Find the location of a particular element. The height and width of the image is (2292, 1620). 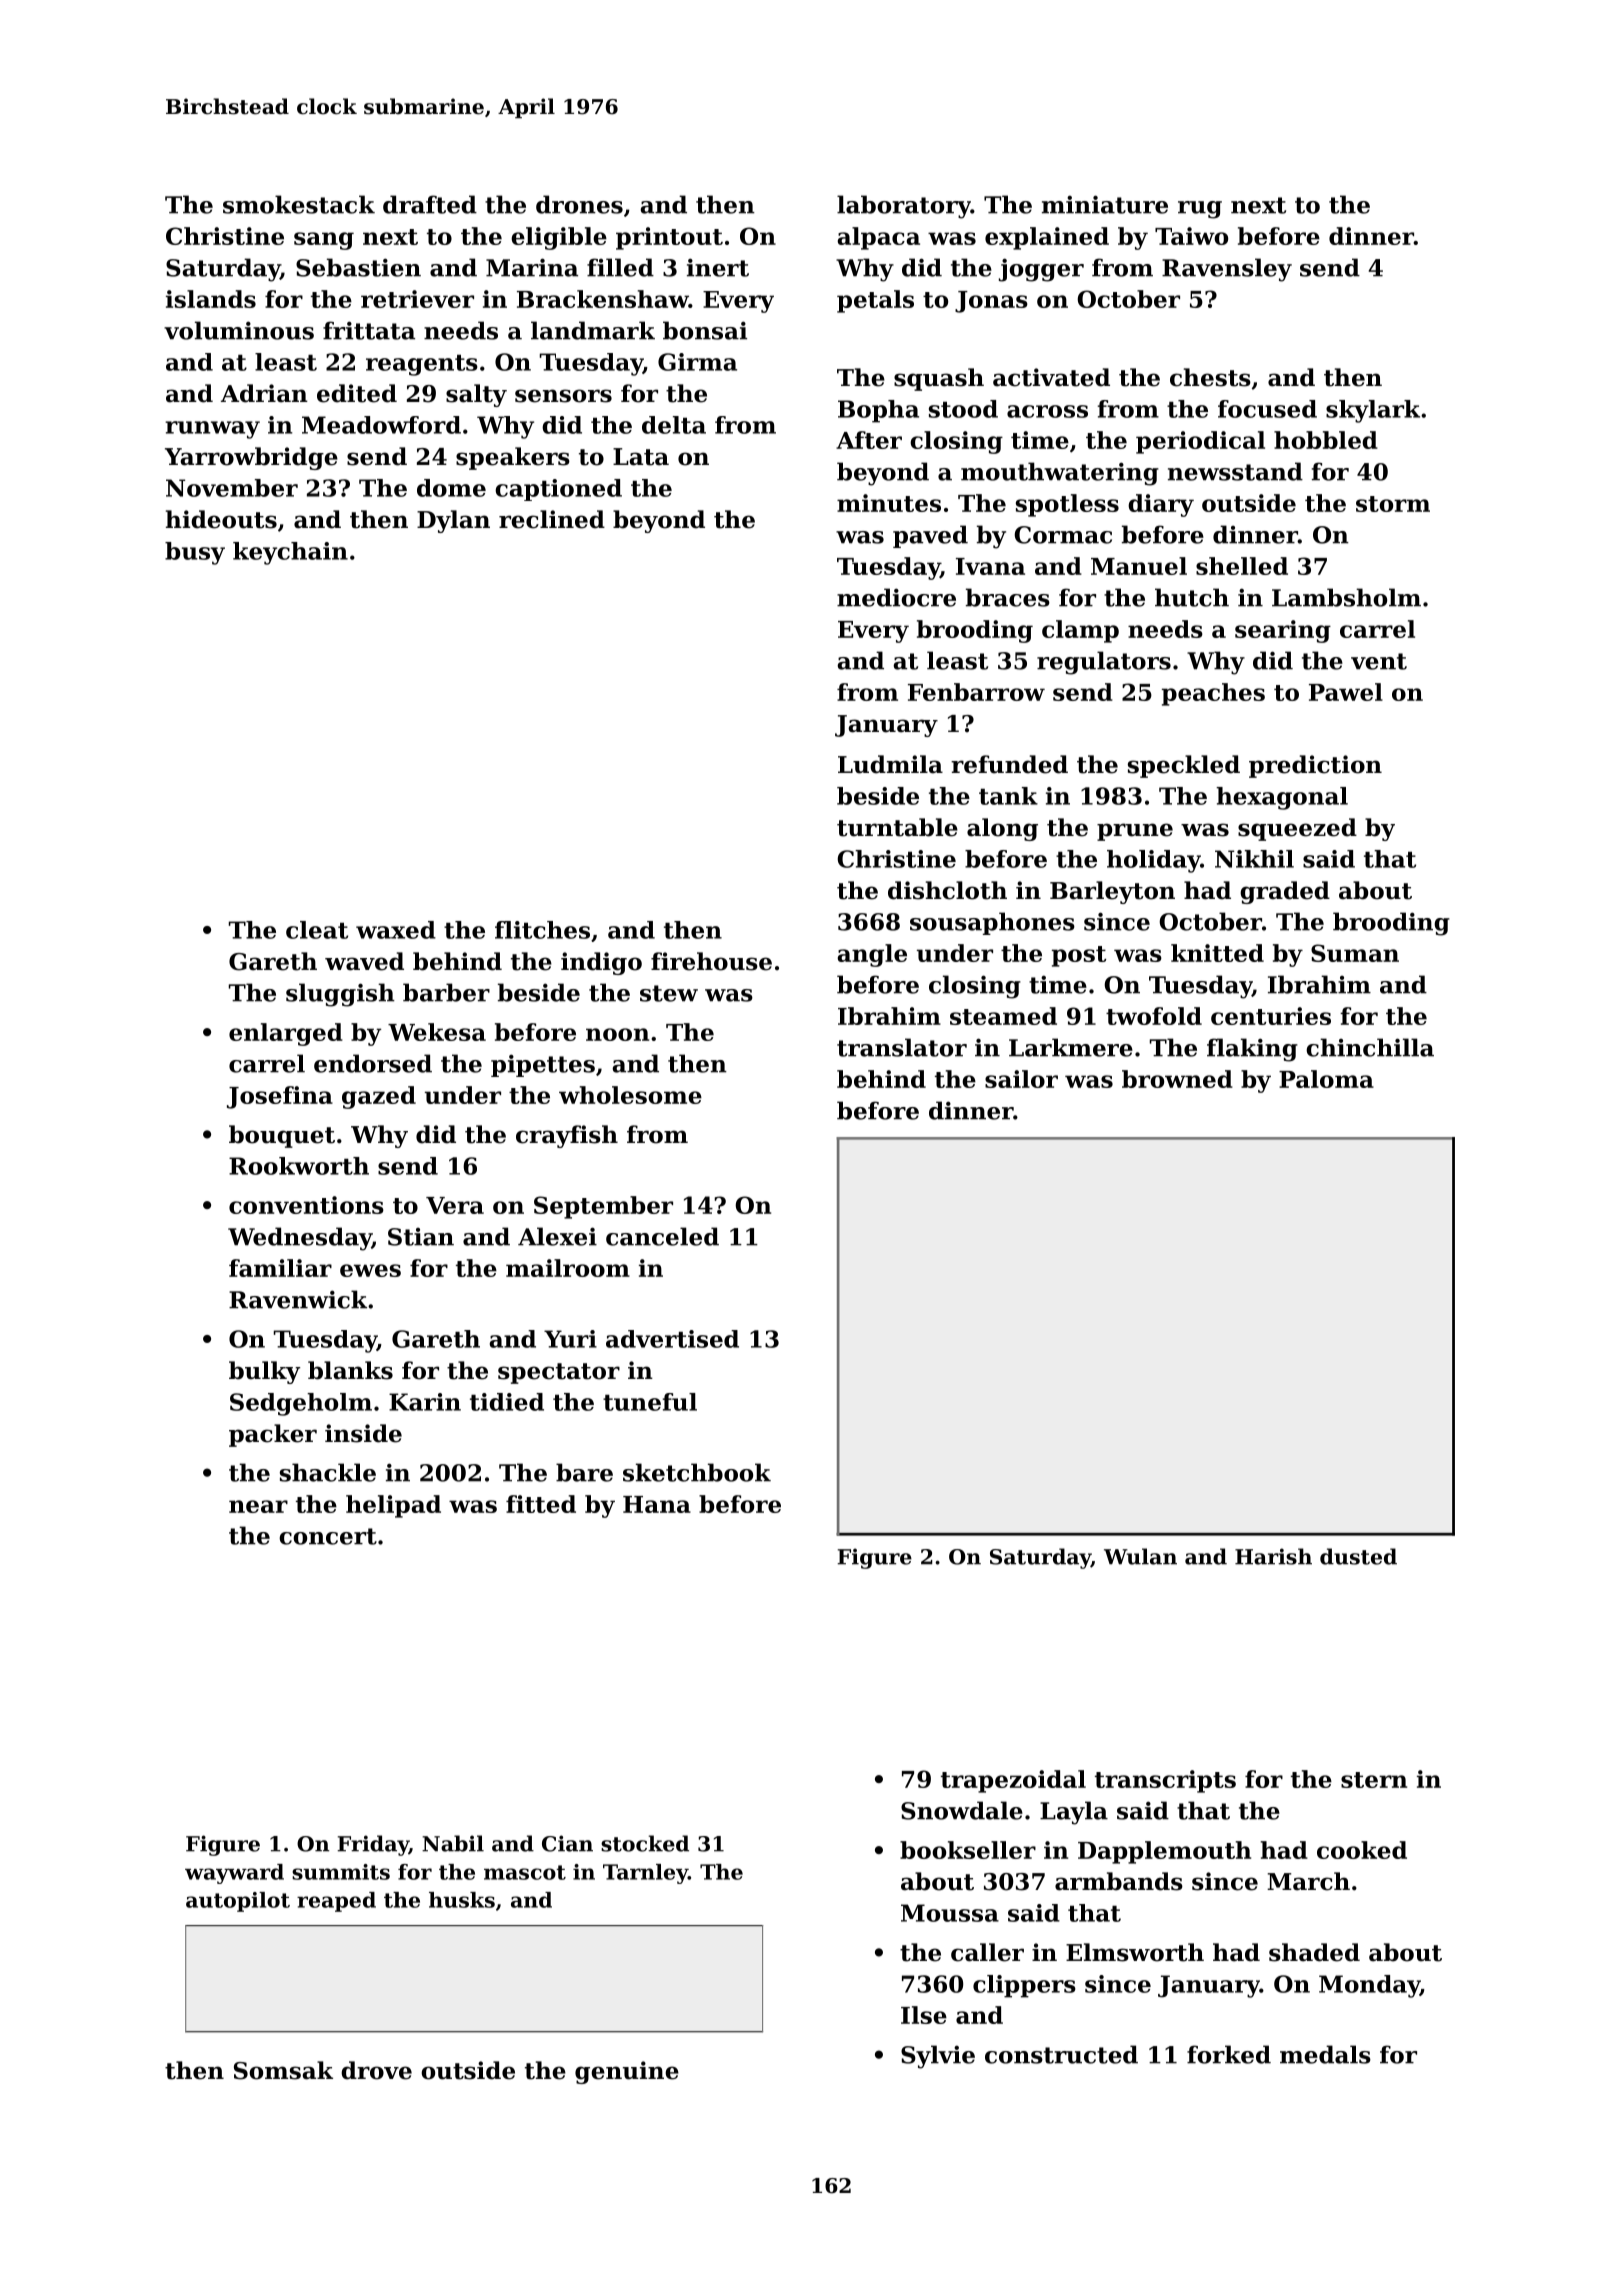

skylark is located at coordinates (1373, 411).
